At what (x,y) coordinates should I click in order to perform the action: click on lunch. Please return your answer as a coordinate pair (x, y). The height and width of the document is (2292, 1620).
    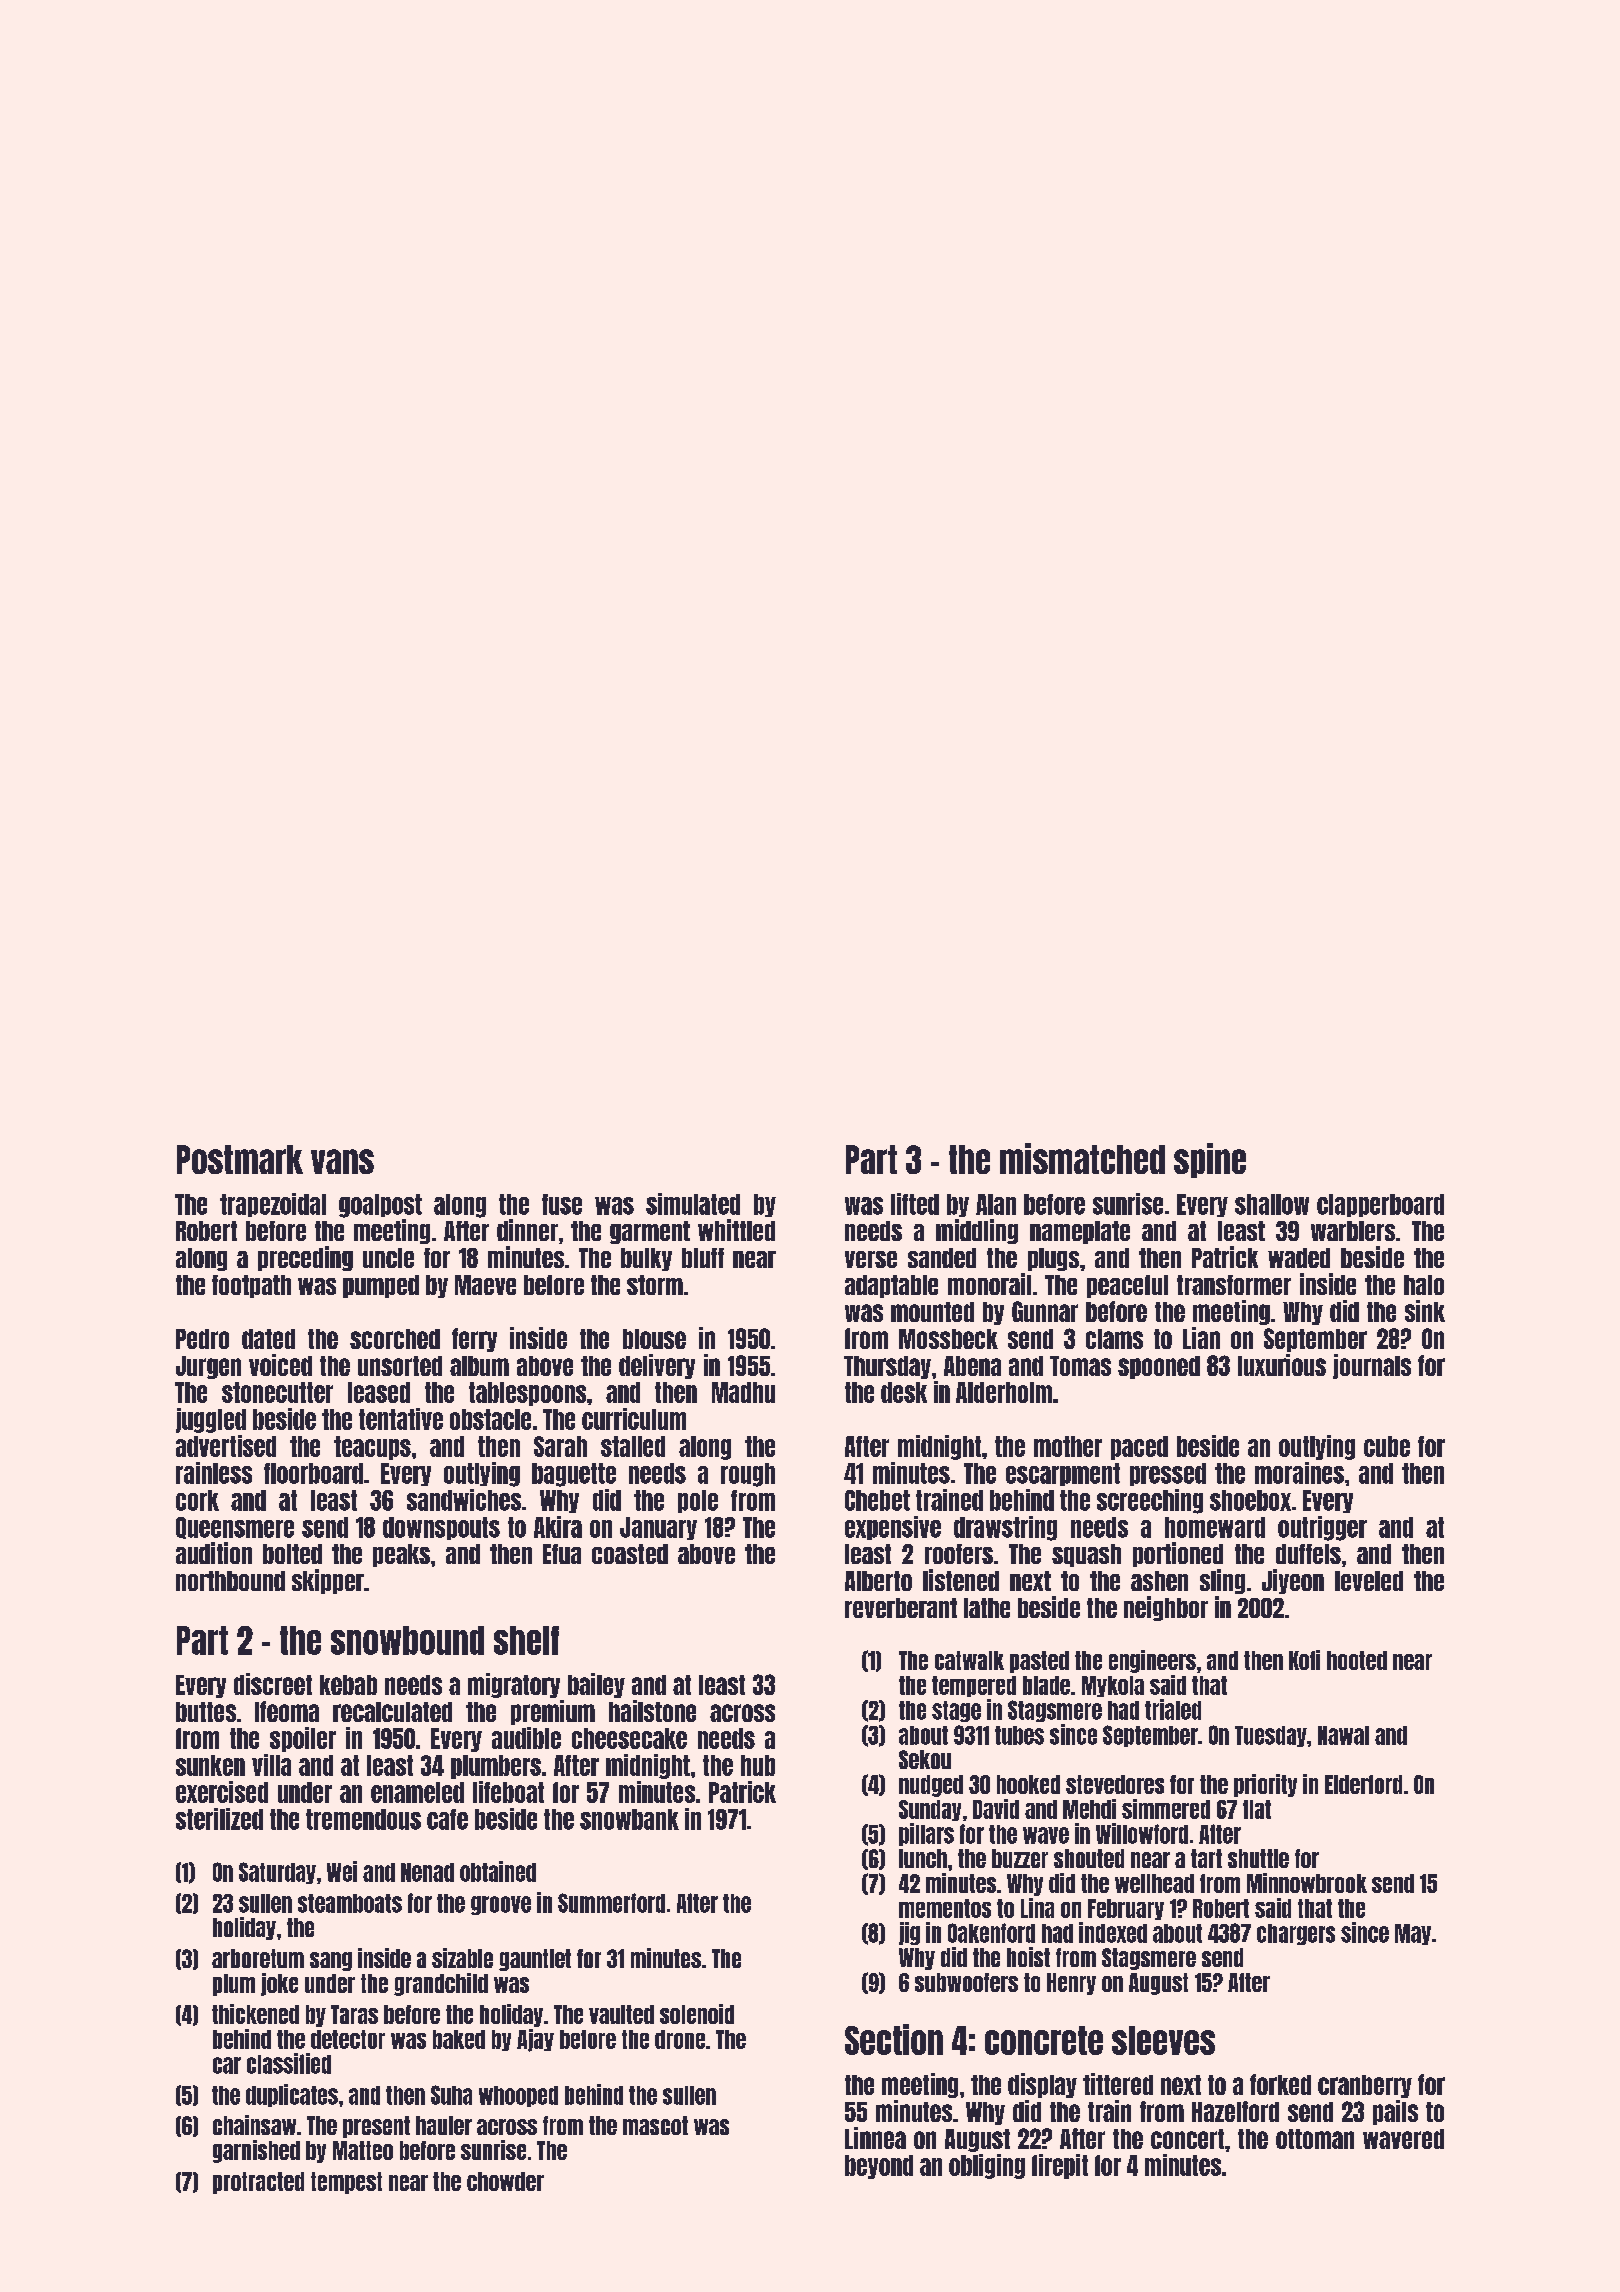
    Looking at the image, I should click on (923, 1858).
